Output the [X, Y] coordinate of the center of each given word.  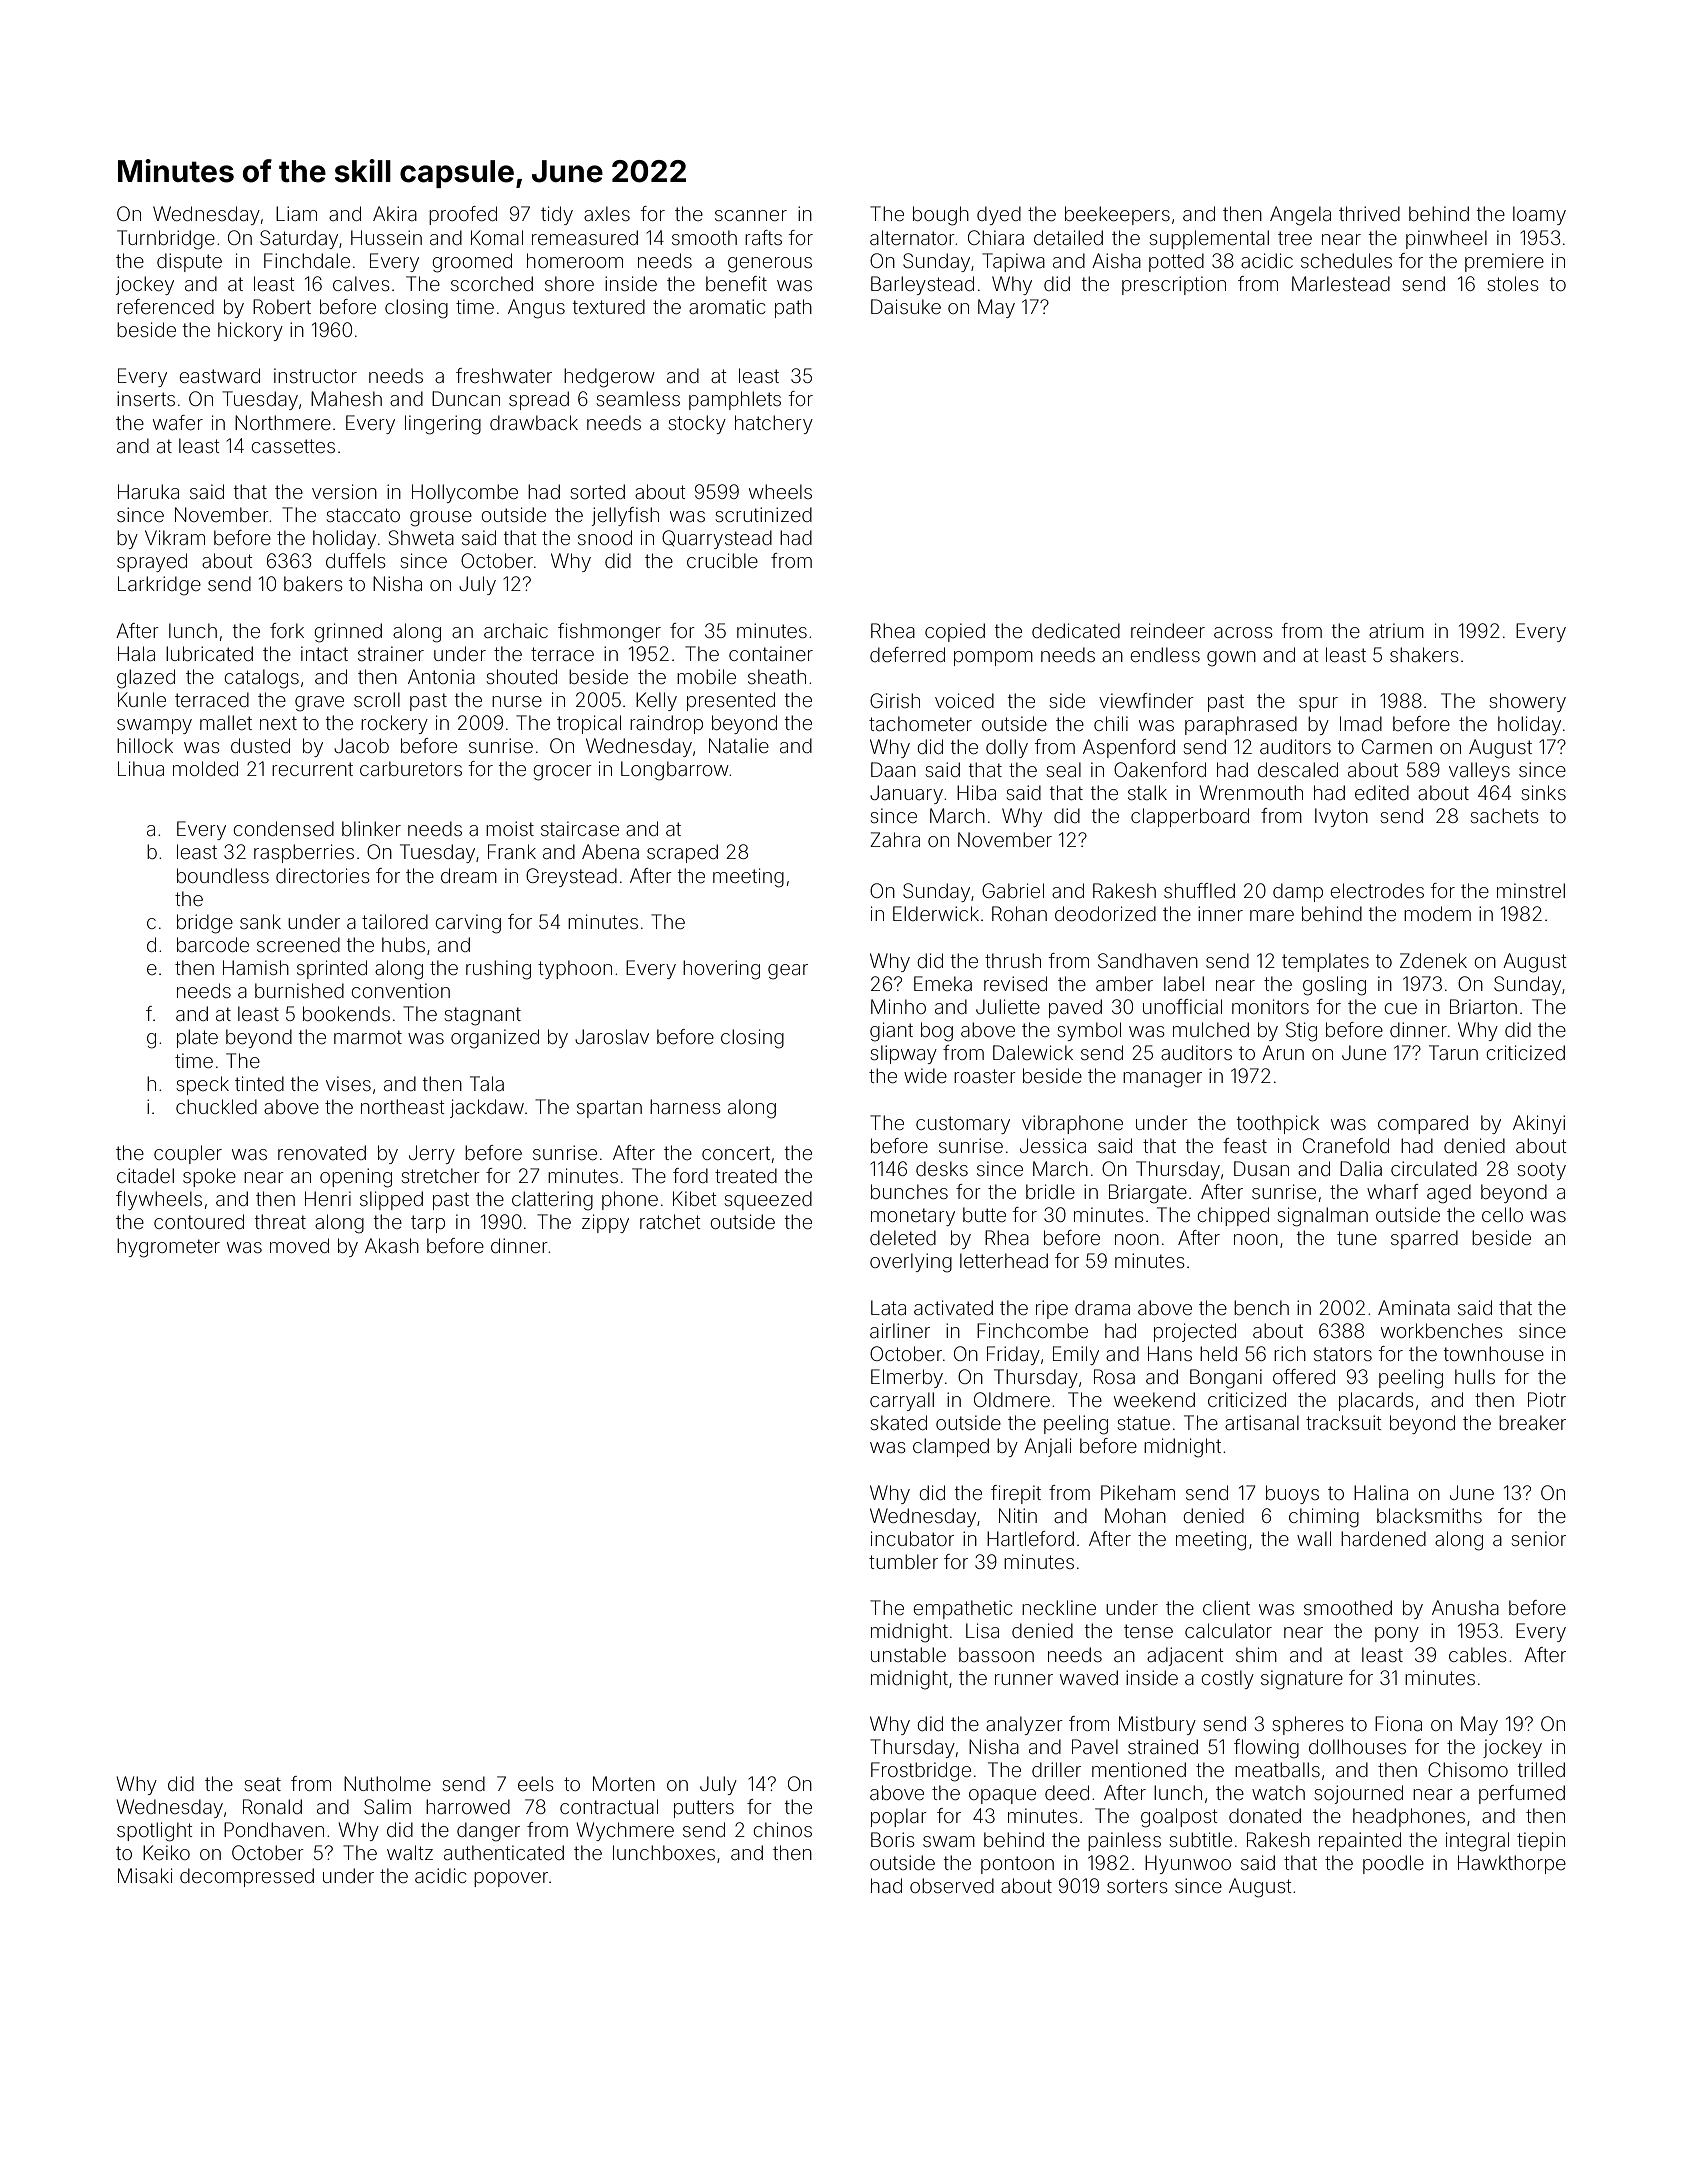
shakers [1424, 654]
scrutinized [763, 514]
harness [685, 1106]
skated [898, 1422]
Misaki [145, 1875]
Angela [1300, 216]
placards [1376, 1401]
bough [941, 216]
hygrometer [168, 1248]
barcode [213, 944]
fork [287, 630]
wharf [1393, 1191]
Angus [536, 309]
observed [952, 1885]
